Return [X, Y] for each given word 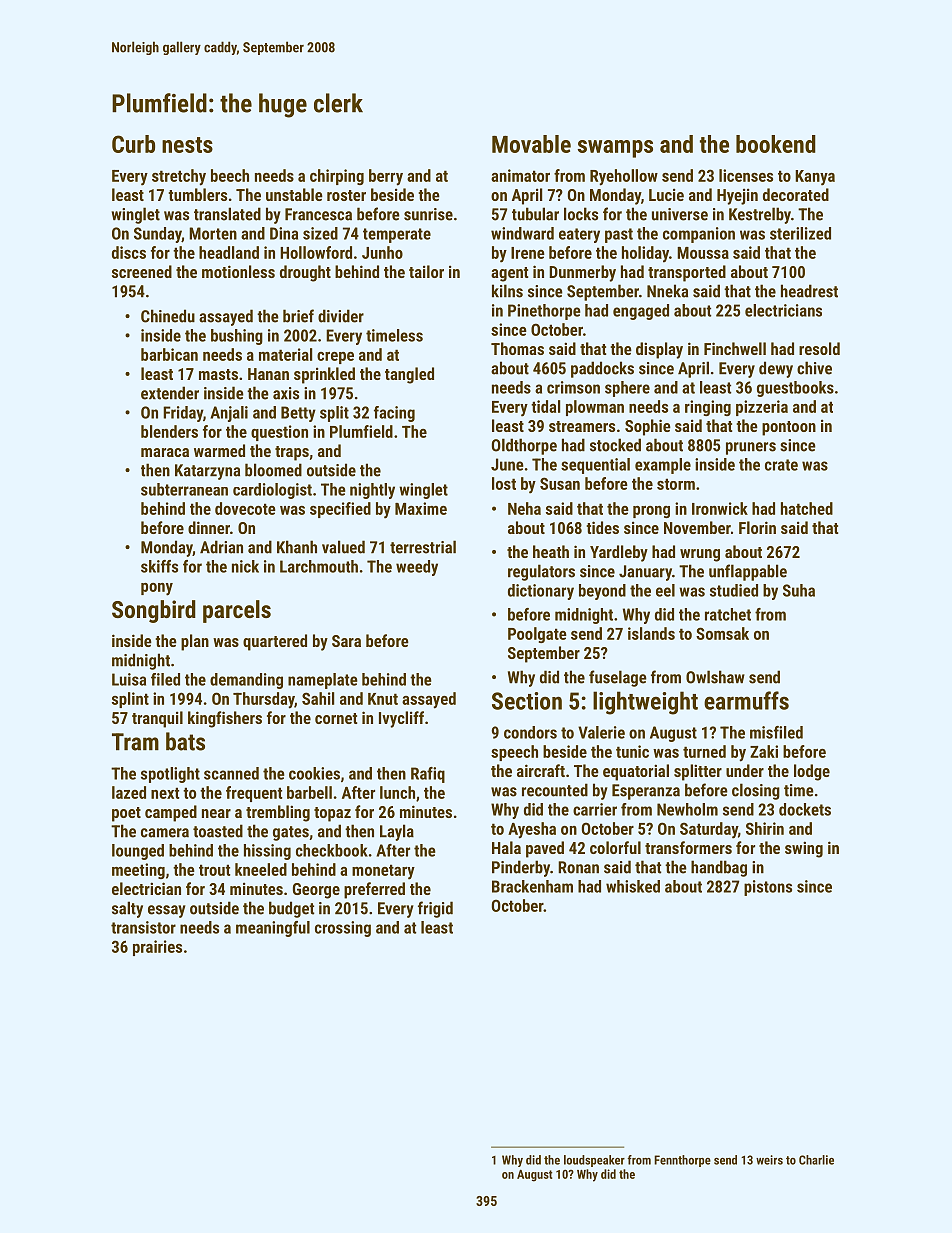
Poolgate [537, 635]
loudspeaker [594, 1161]
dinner [209, 527]
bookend [776, 144]
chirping [337, 177]
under [745, 770]
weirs [769, 1160]
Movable [531, 144]
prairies [157, 948]
